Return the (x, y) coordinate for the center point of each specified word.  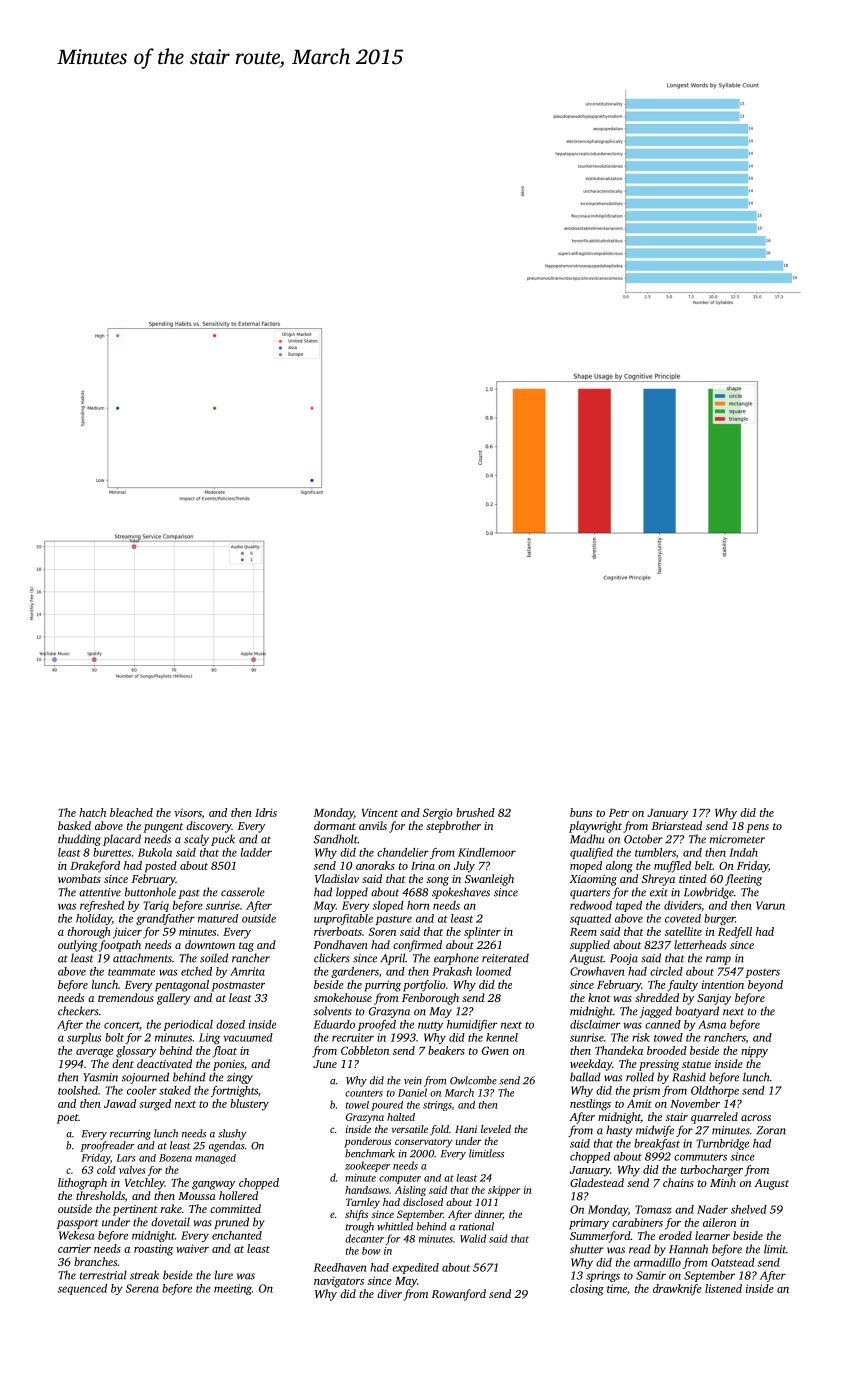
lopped (352, 893)
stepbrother (453, 827)
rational (476, 1226)
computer (400, 1179)
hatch (92, 812)
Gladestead (597, 1182)
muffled (672, 867)
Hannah (688, 1249)
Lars (126, 1158)
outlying (77, 946)
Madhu (587, 839)
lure (224, 1275)
